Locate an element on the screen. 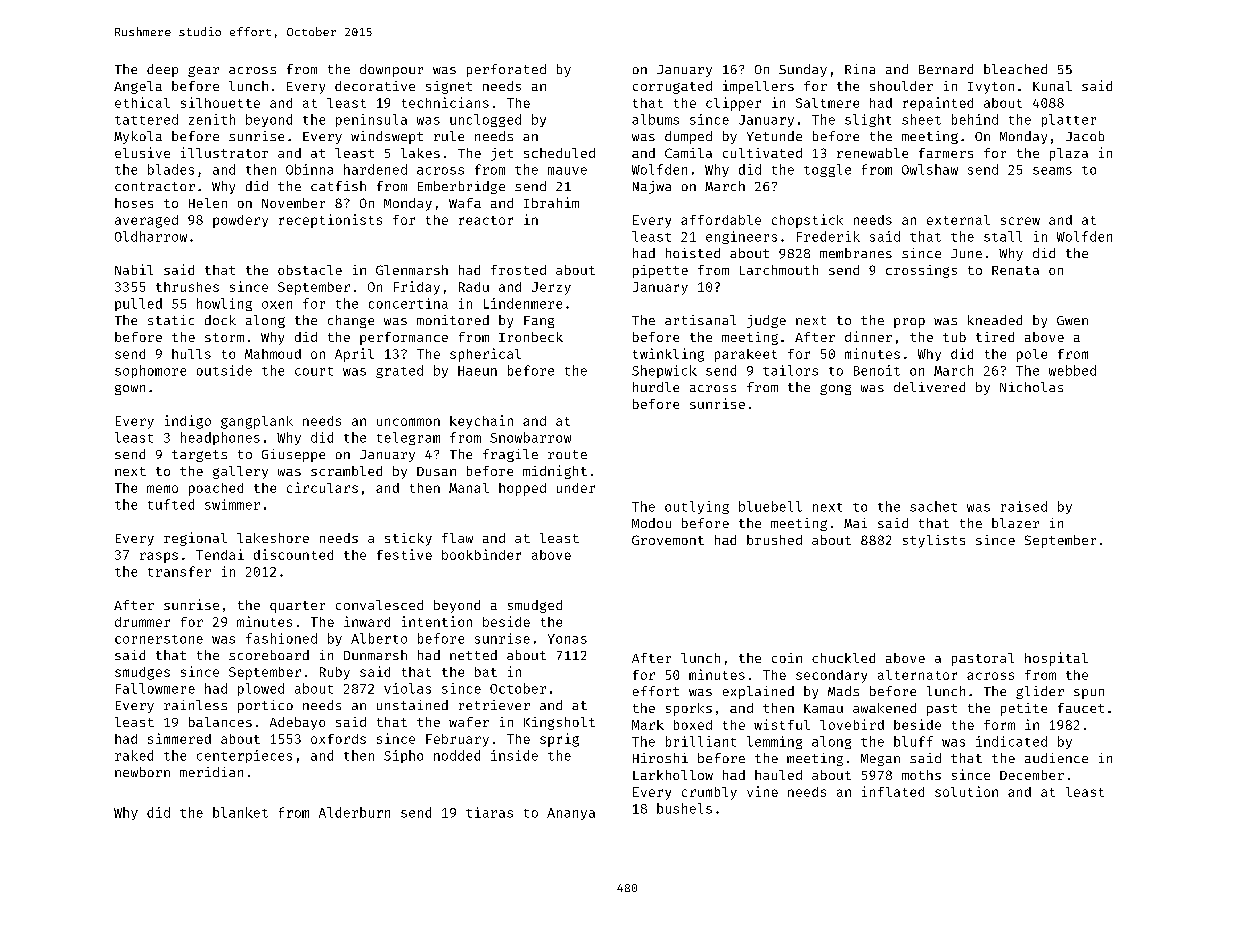  stall is located at coordinates (1003, 236).
